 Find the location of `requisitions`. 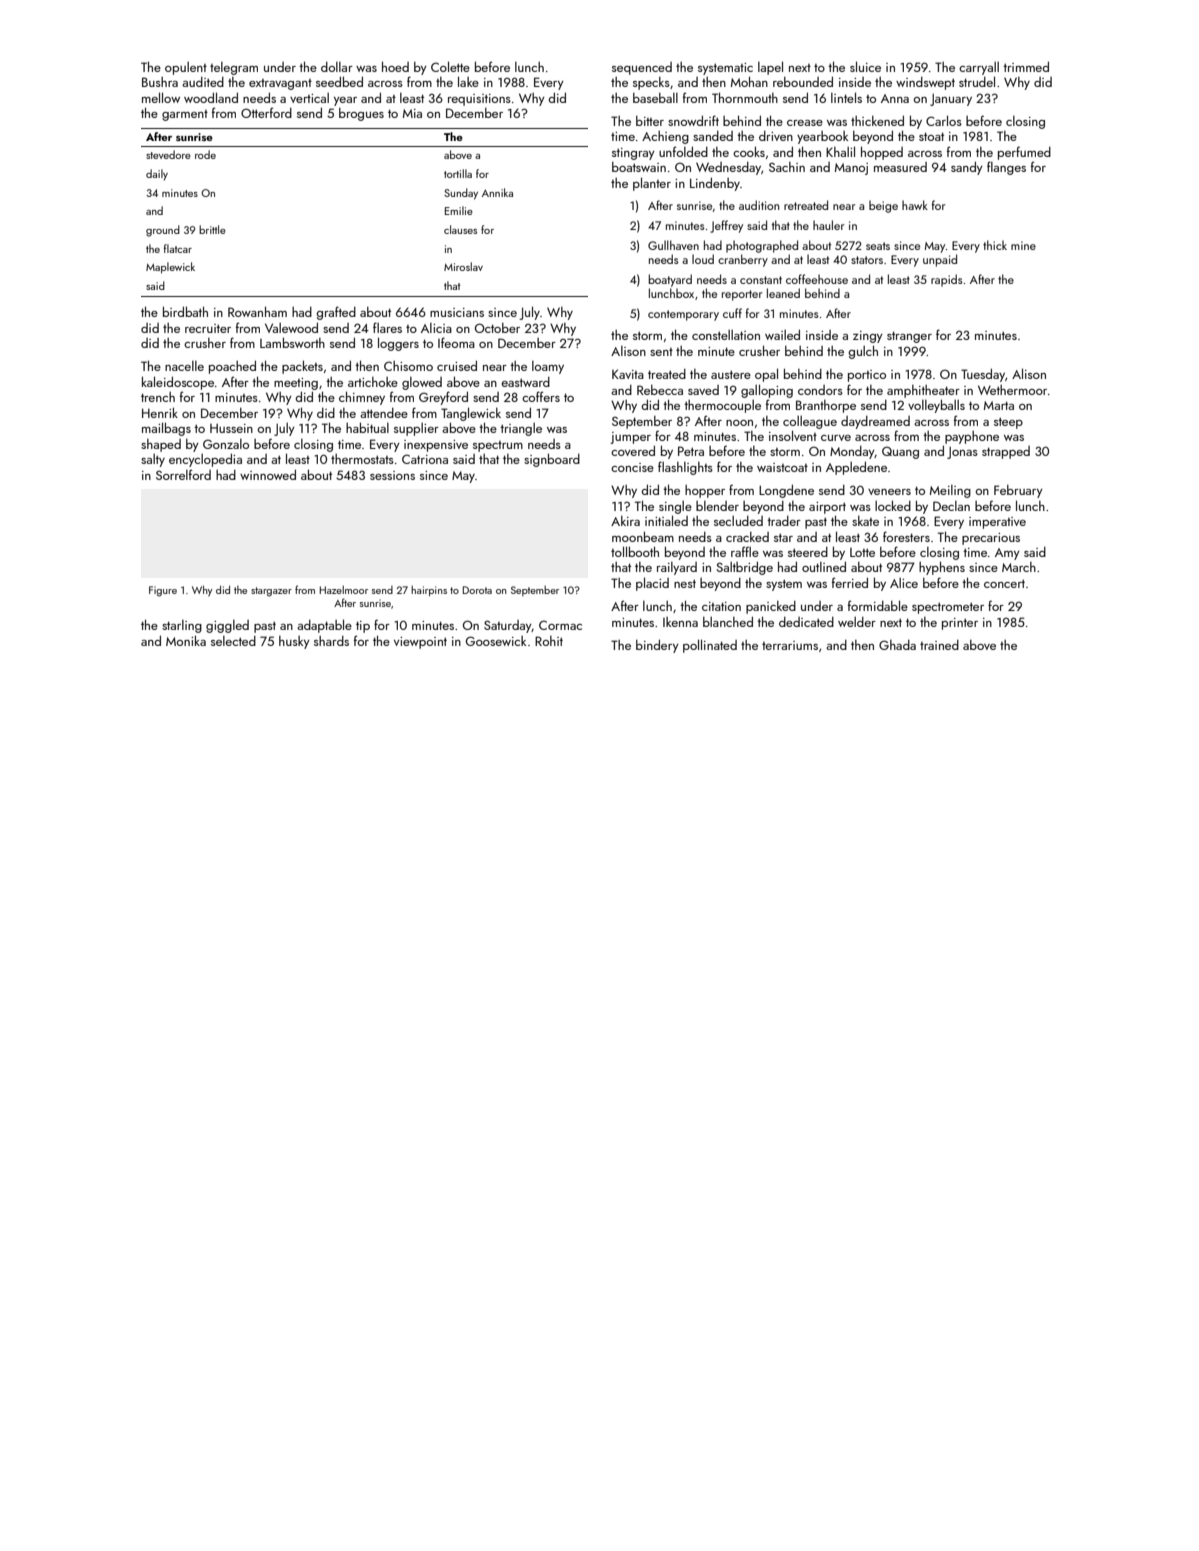

requisitions is located at coordinates (479, 100).
